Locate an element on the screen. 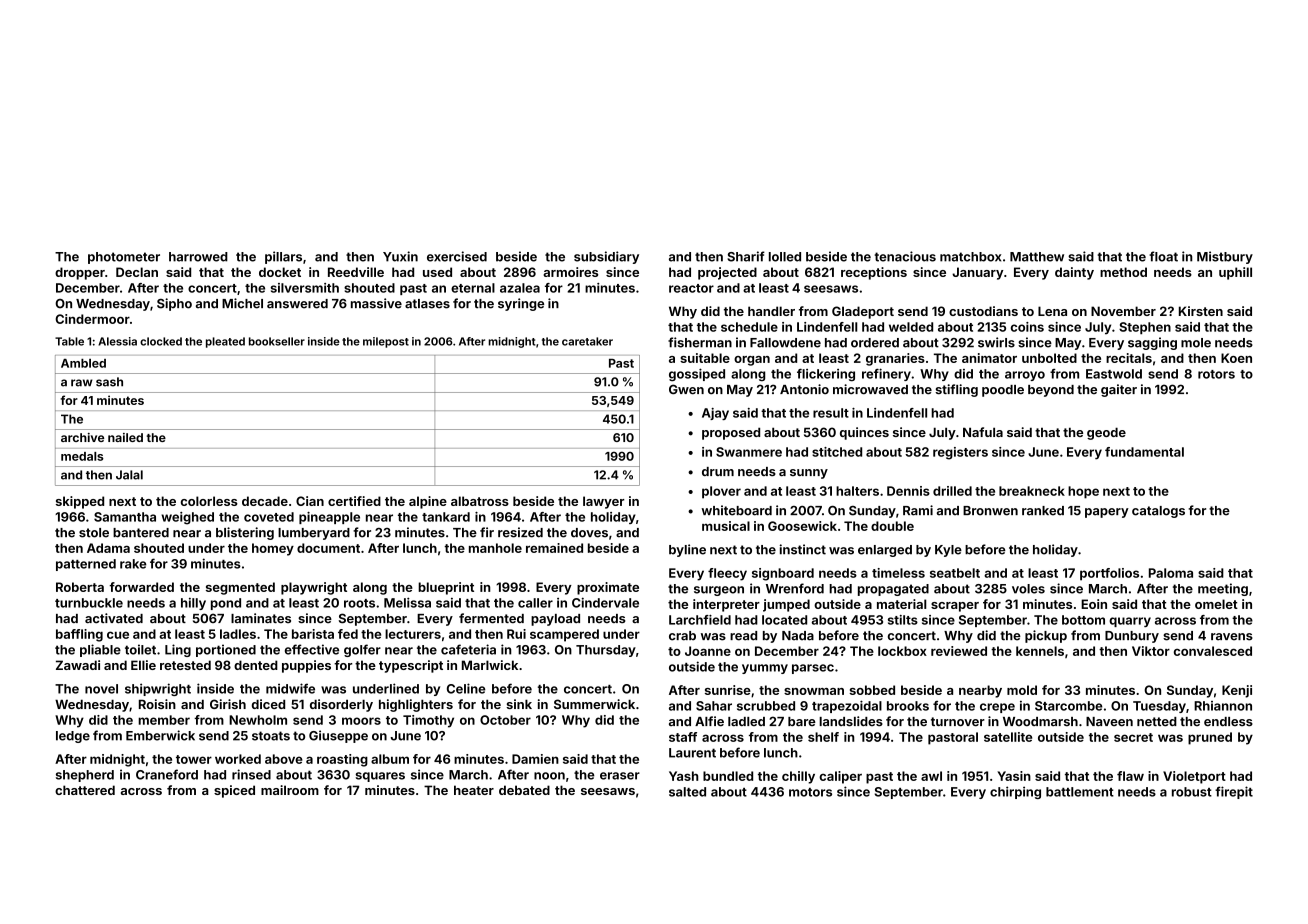 Image resolution: width=1308 pixels, height=924 pixels. surgeon is located at coordinates (719, 591).
